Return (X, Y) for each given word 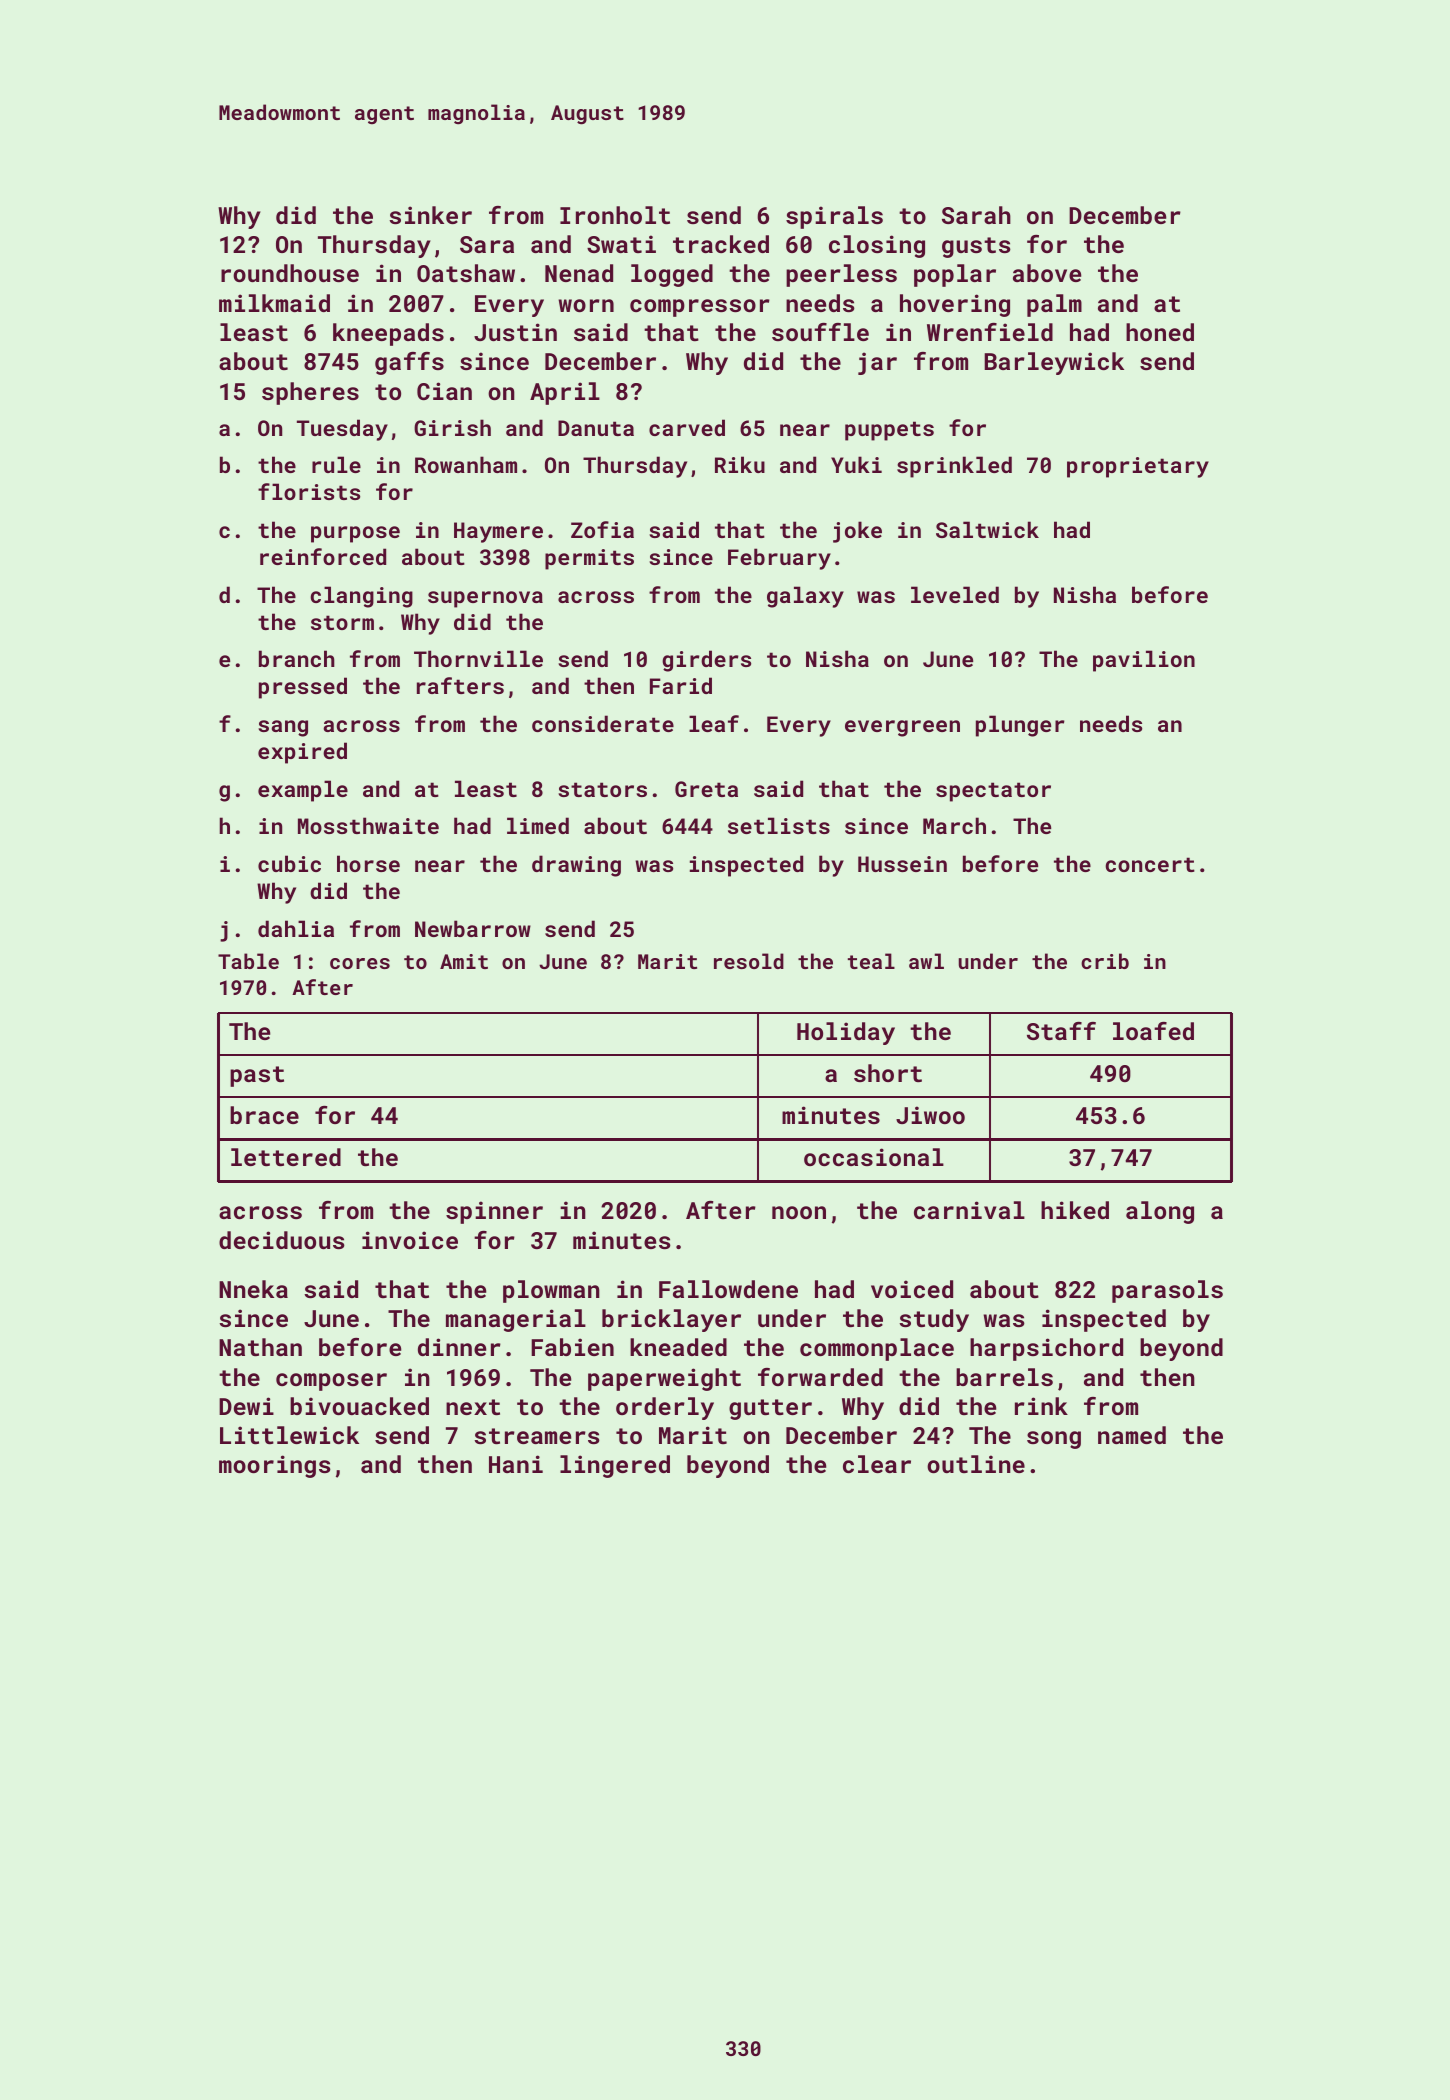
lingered (615, 1466)
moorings (275, 1466)
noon (799, 1212)
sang (283, 728)
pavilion (1144, 661)
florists (309, 491)
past (257, 1076)
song (1054, 1440)
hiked (1075, 1210)
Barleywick (1054, 363)
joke (857, 532)
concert (1150, 864)
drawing (576, 866)
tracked (721, 244)
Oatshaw (466, 273)
